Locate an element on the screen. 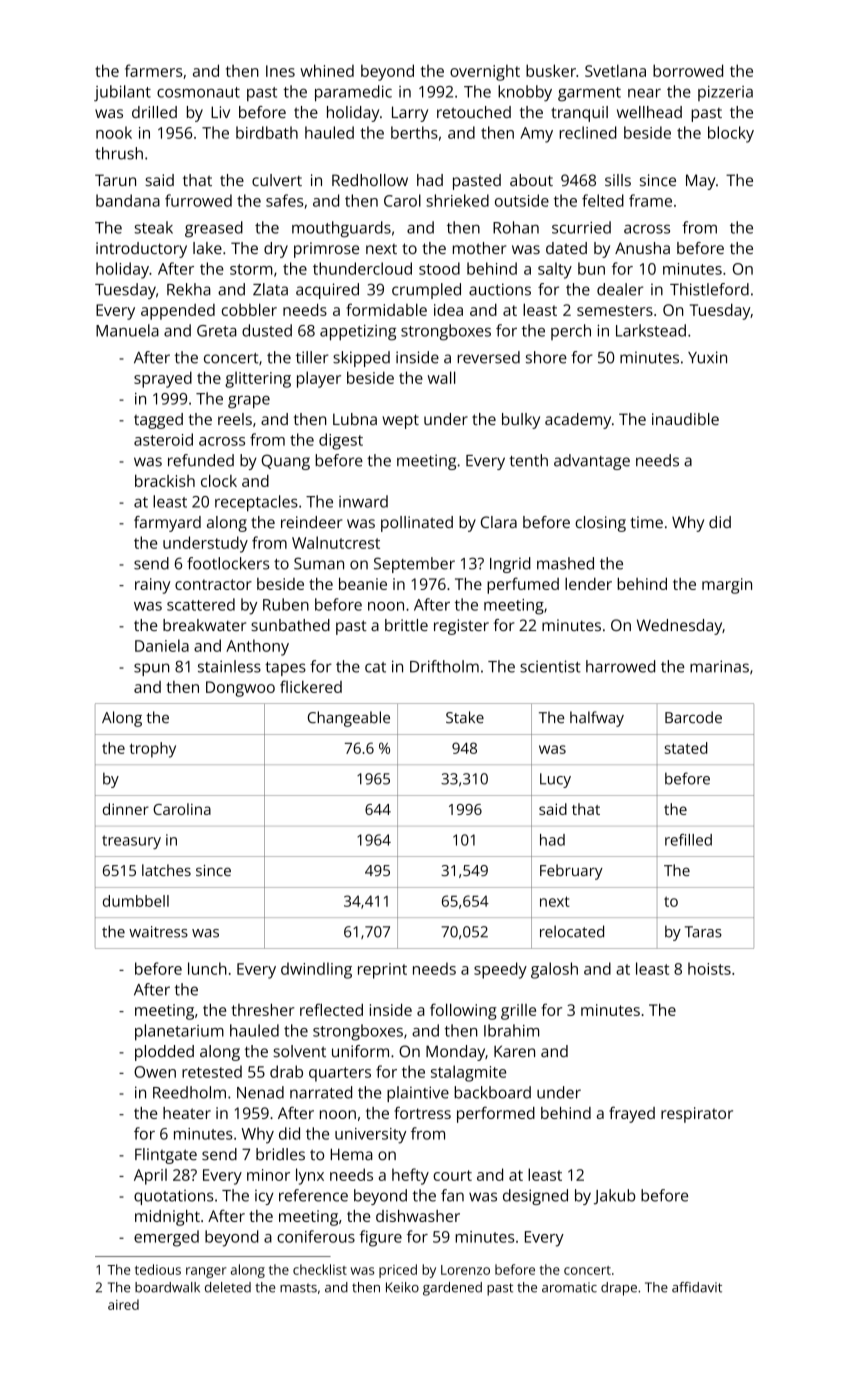 Image resolution: width=849 pixels, height=1400 pixels. trophy is located at coordinates (153, 750).
